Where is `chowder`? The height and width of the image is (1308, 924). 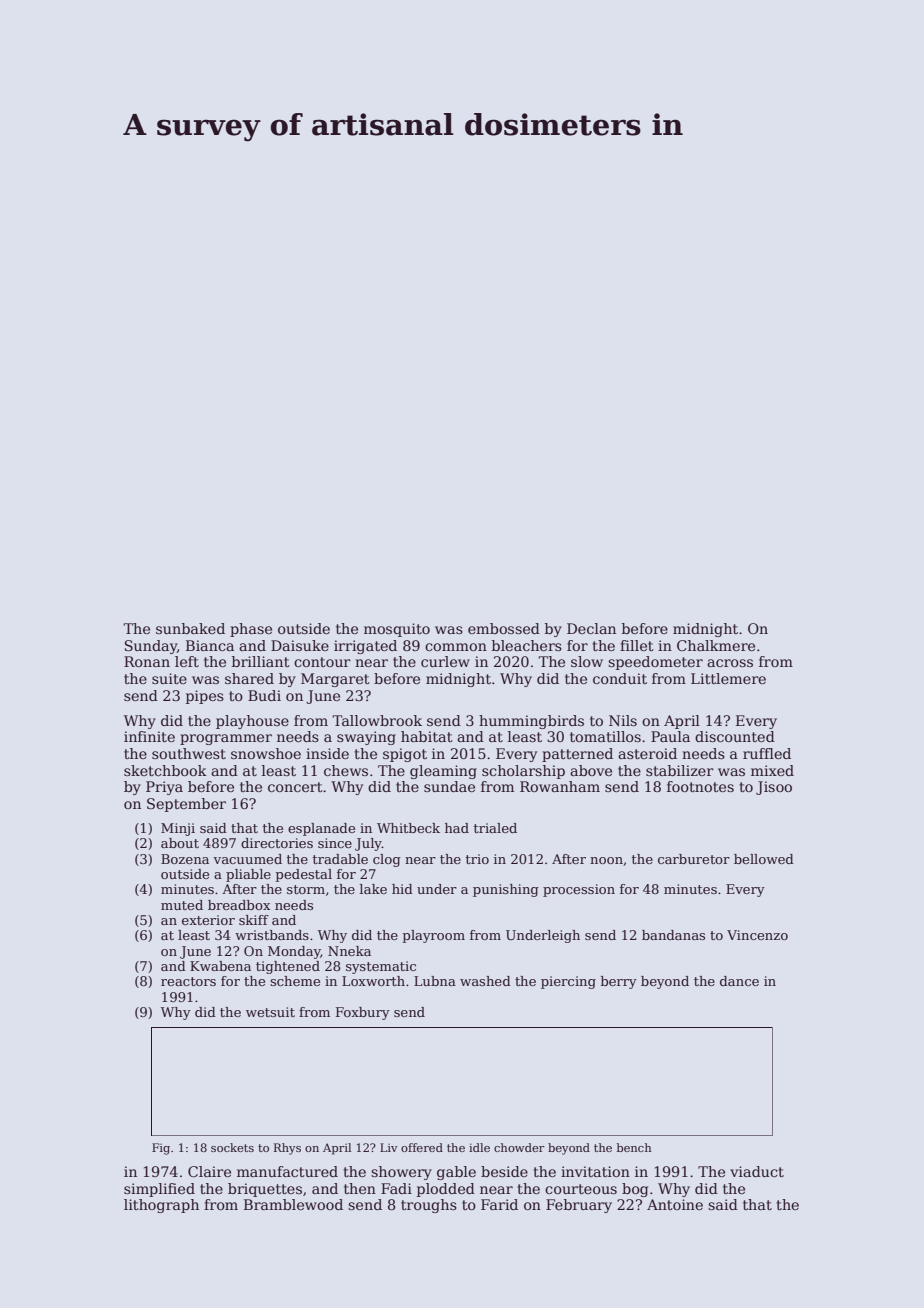
chowder is located at coordinates (519, 1147).
